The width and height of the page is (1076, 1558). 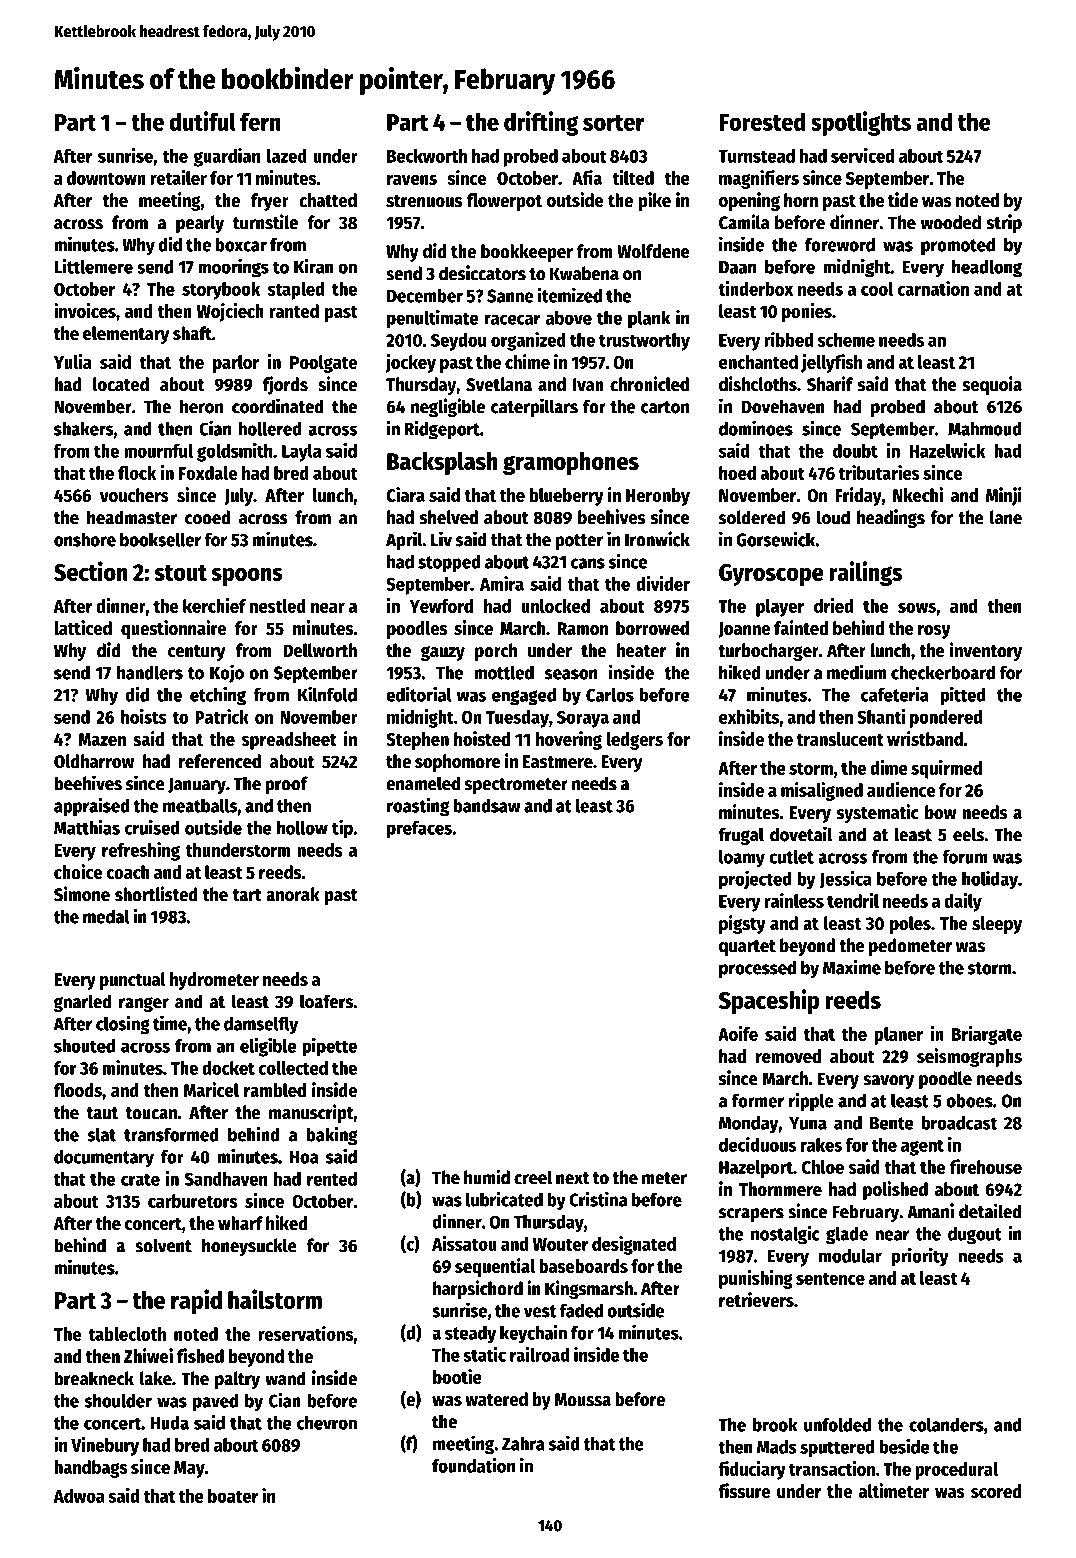 I want to click on loafers, so click(x=326, y=1001).
